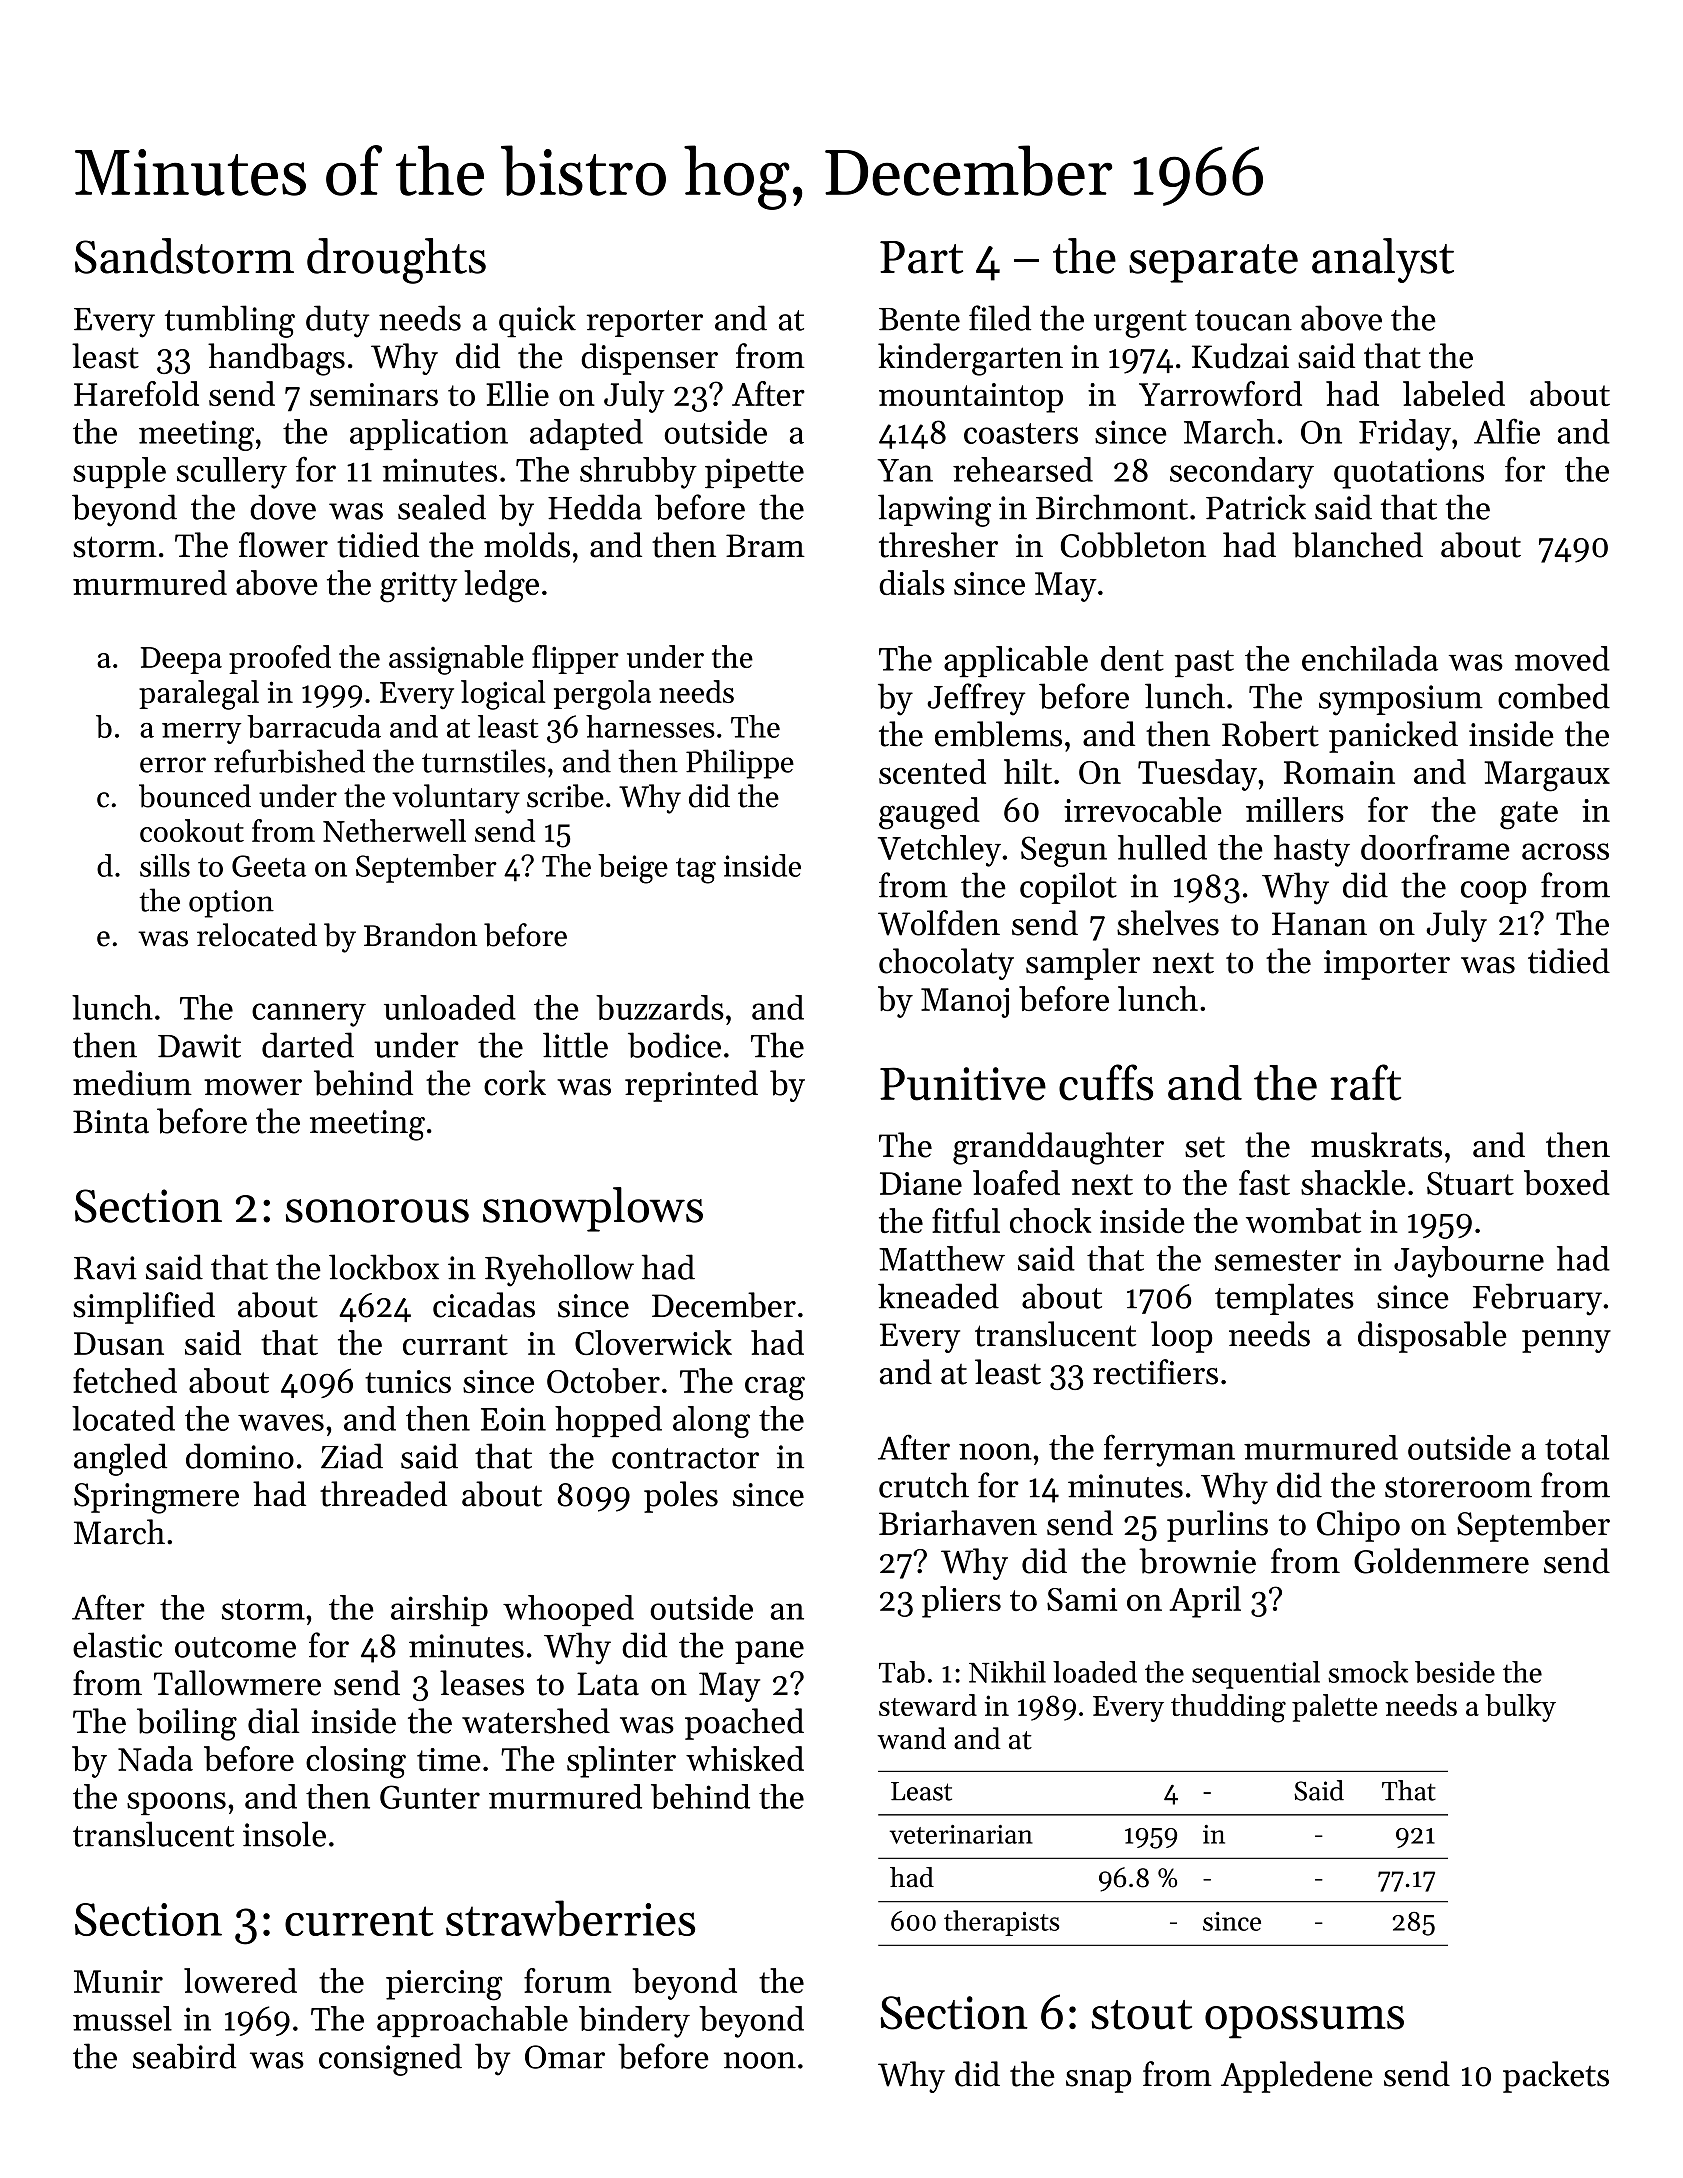 The image size is (1683, 2178). Describe the element at coordinates (439, 1610) in the page. I see `airship` at that location.
